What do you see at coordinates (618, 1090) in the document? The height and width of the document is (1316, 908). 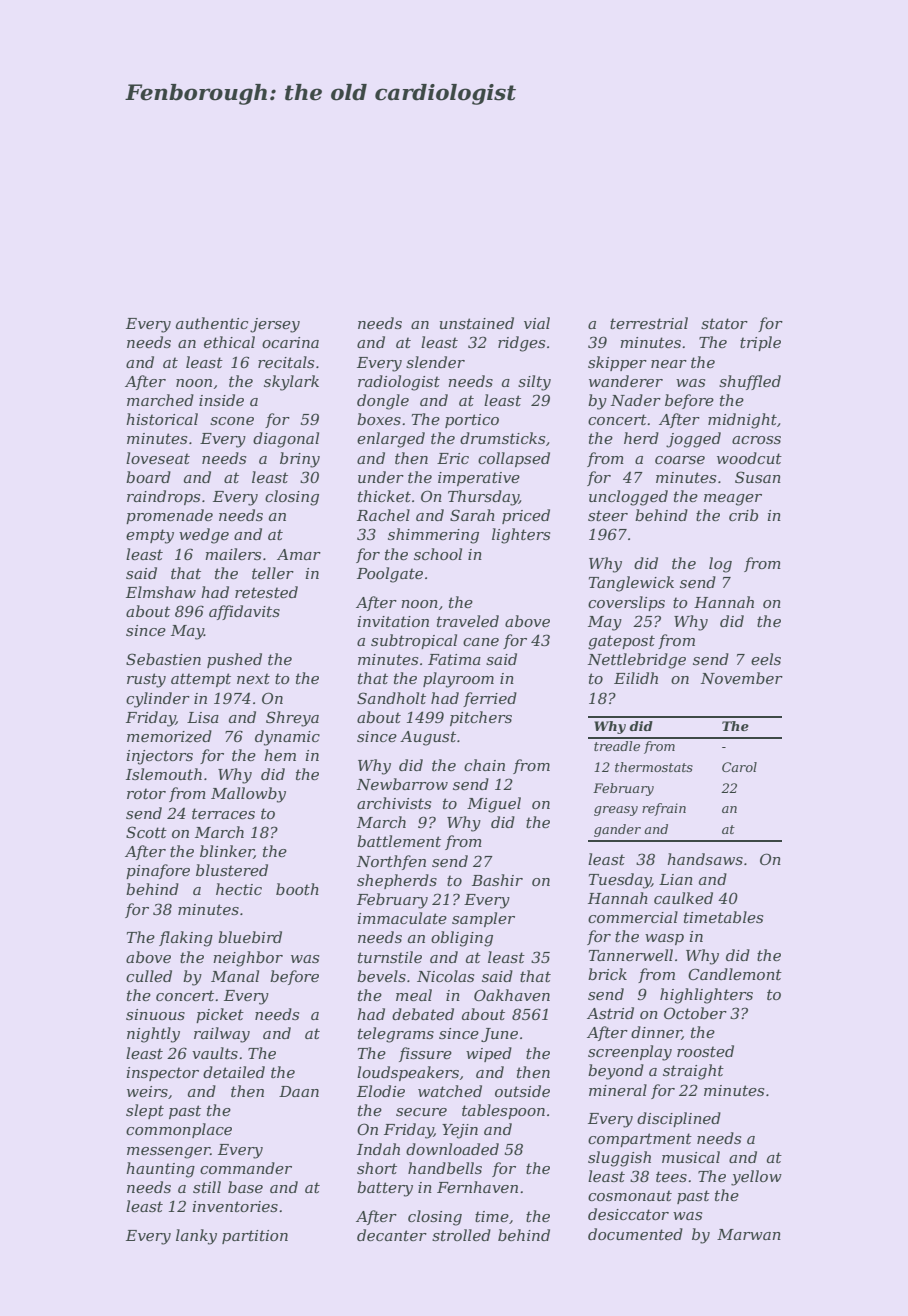 I see `mineral` at bounding box center [618, 1090].
